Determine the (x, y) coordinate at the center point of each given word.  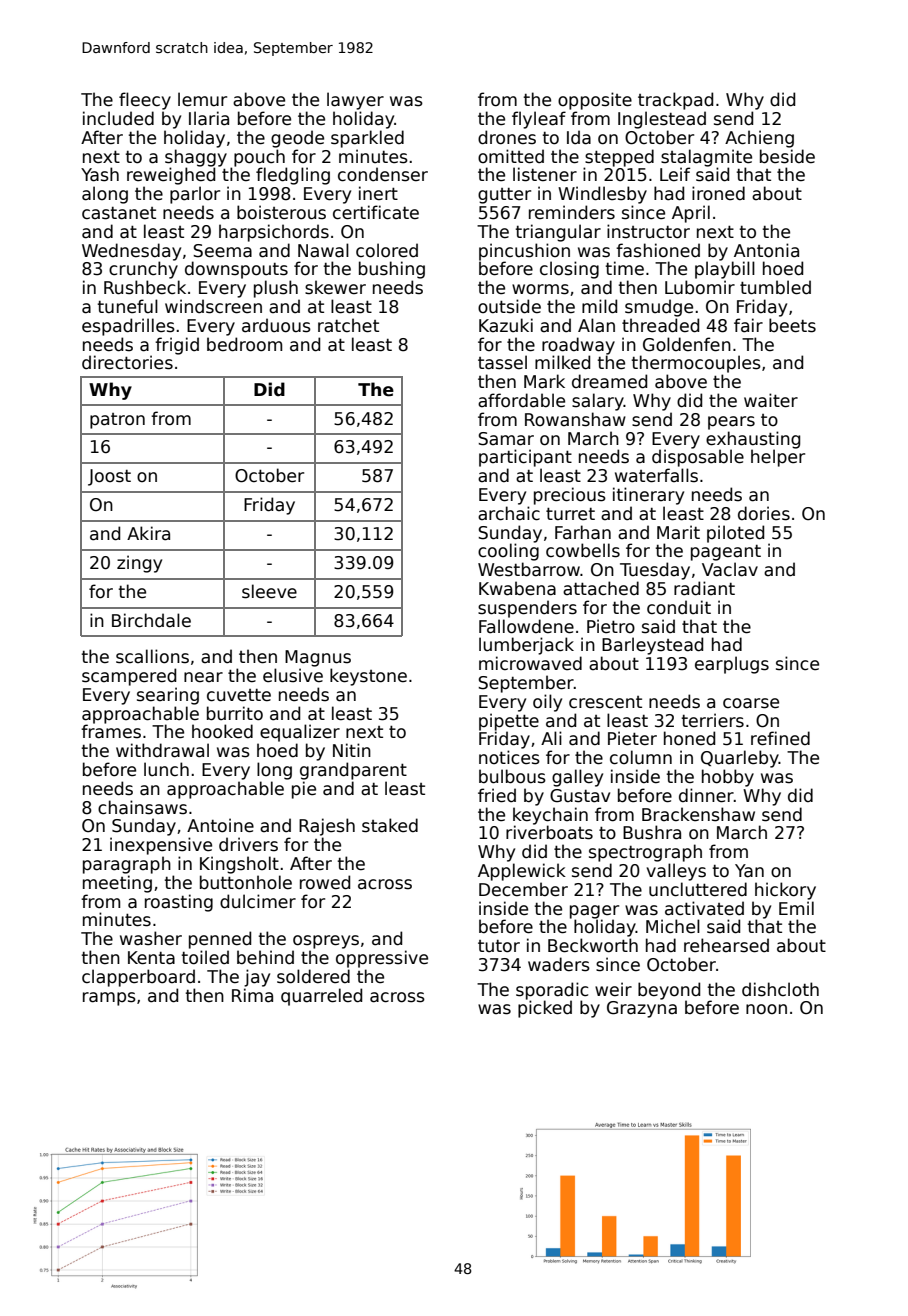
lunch (166, 769)
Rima (252, 995)
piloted (735, 534)
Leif (675, 174)
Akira (148, 533)
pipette (509, 722)
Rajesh (327, 827)
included (118, 118)
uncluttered (698, 889)
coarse (751, 703)
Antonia (766, 250)
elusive (293, 675)
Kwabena (517, 588)
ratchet (348, 325)
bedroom (244, 344)
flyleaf (539, 120)
